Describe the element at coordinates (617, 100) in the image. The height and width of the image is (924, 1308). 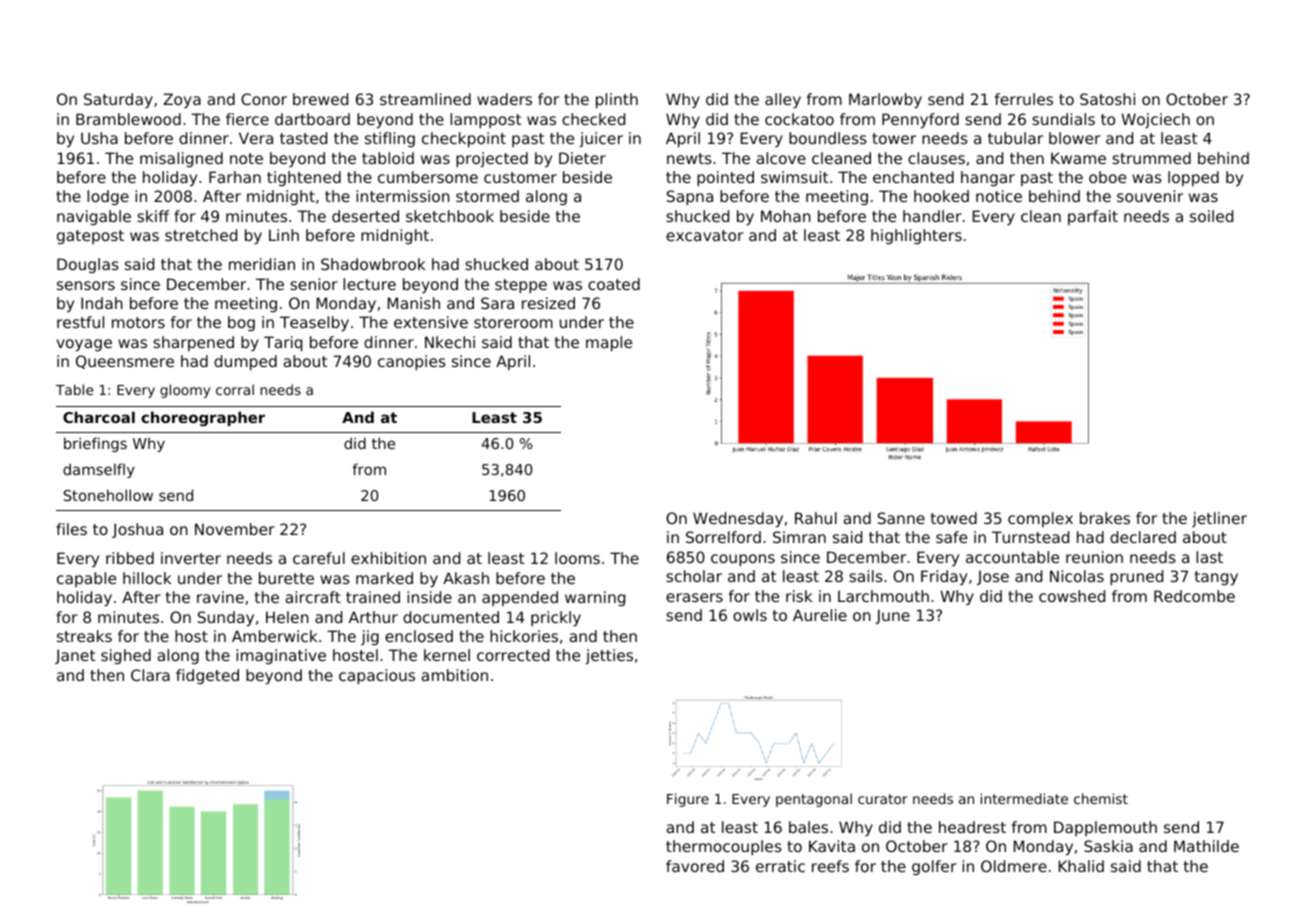
I see `plinth` at that location.
